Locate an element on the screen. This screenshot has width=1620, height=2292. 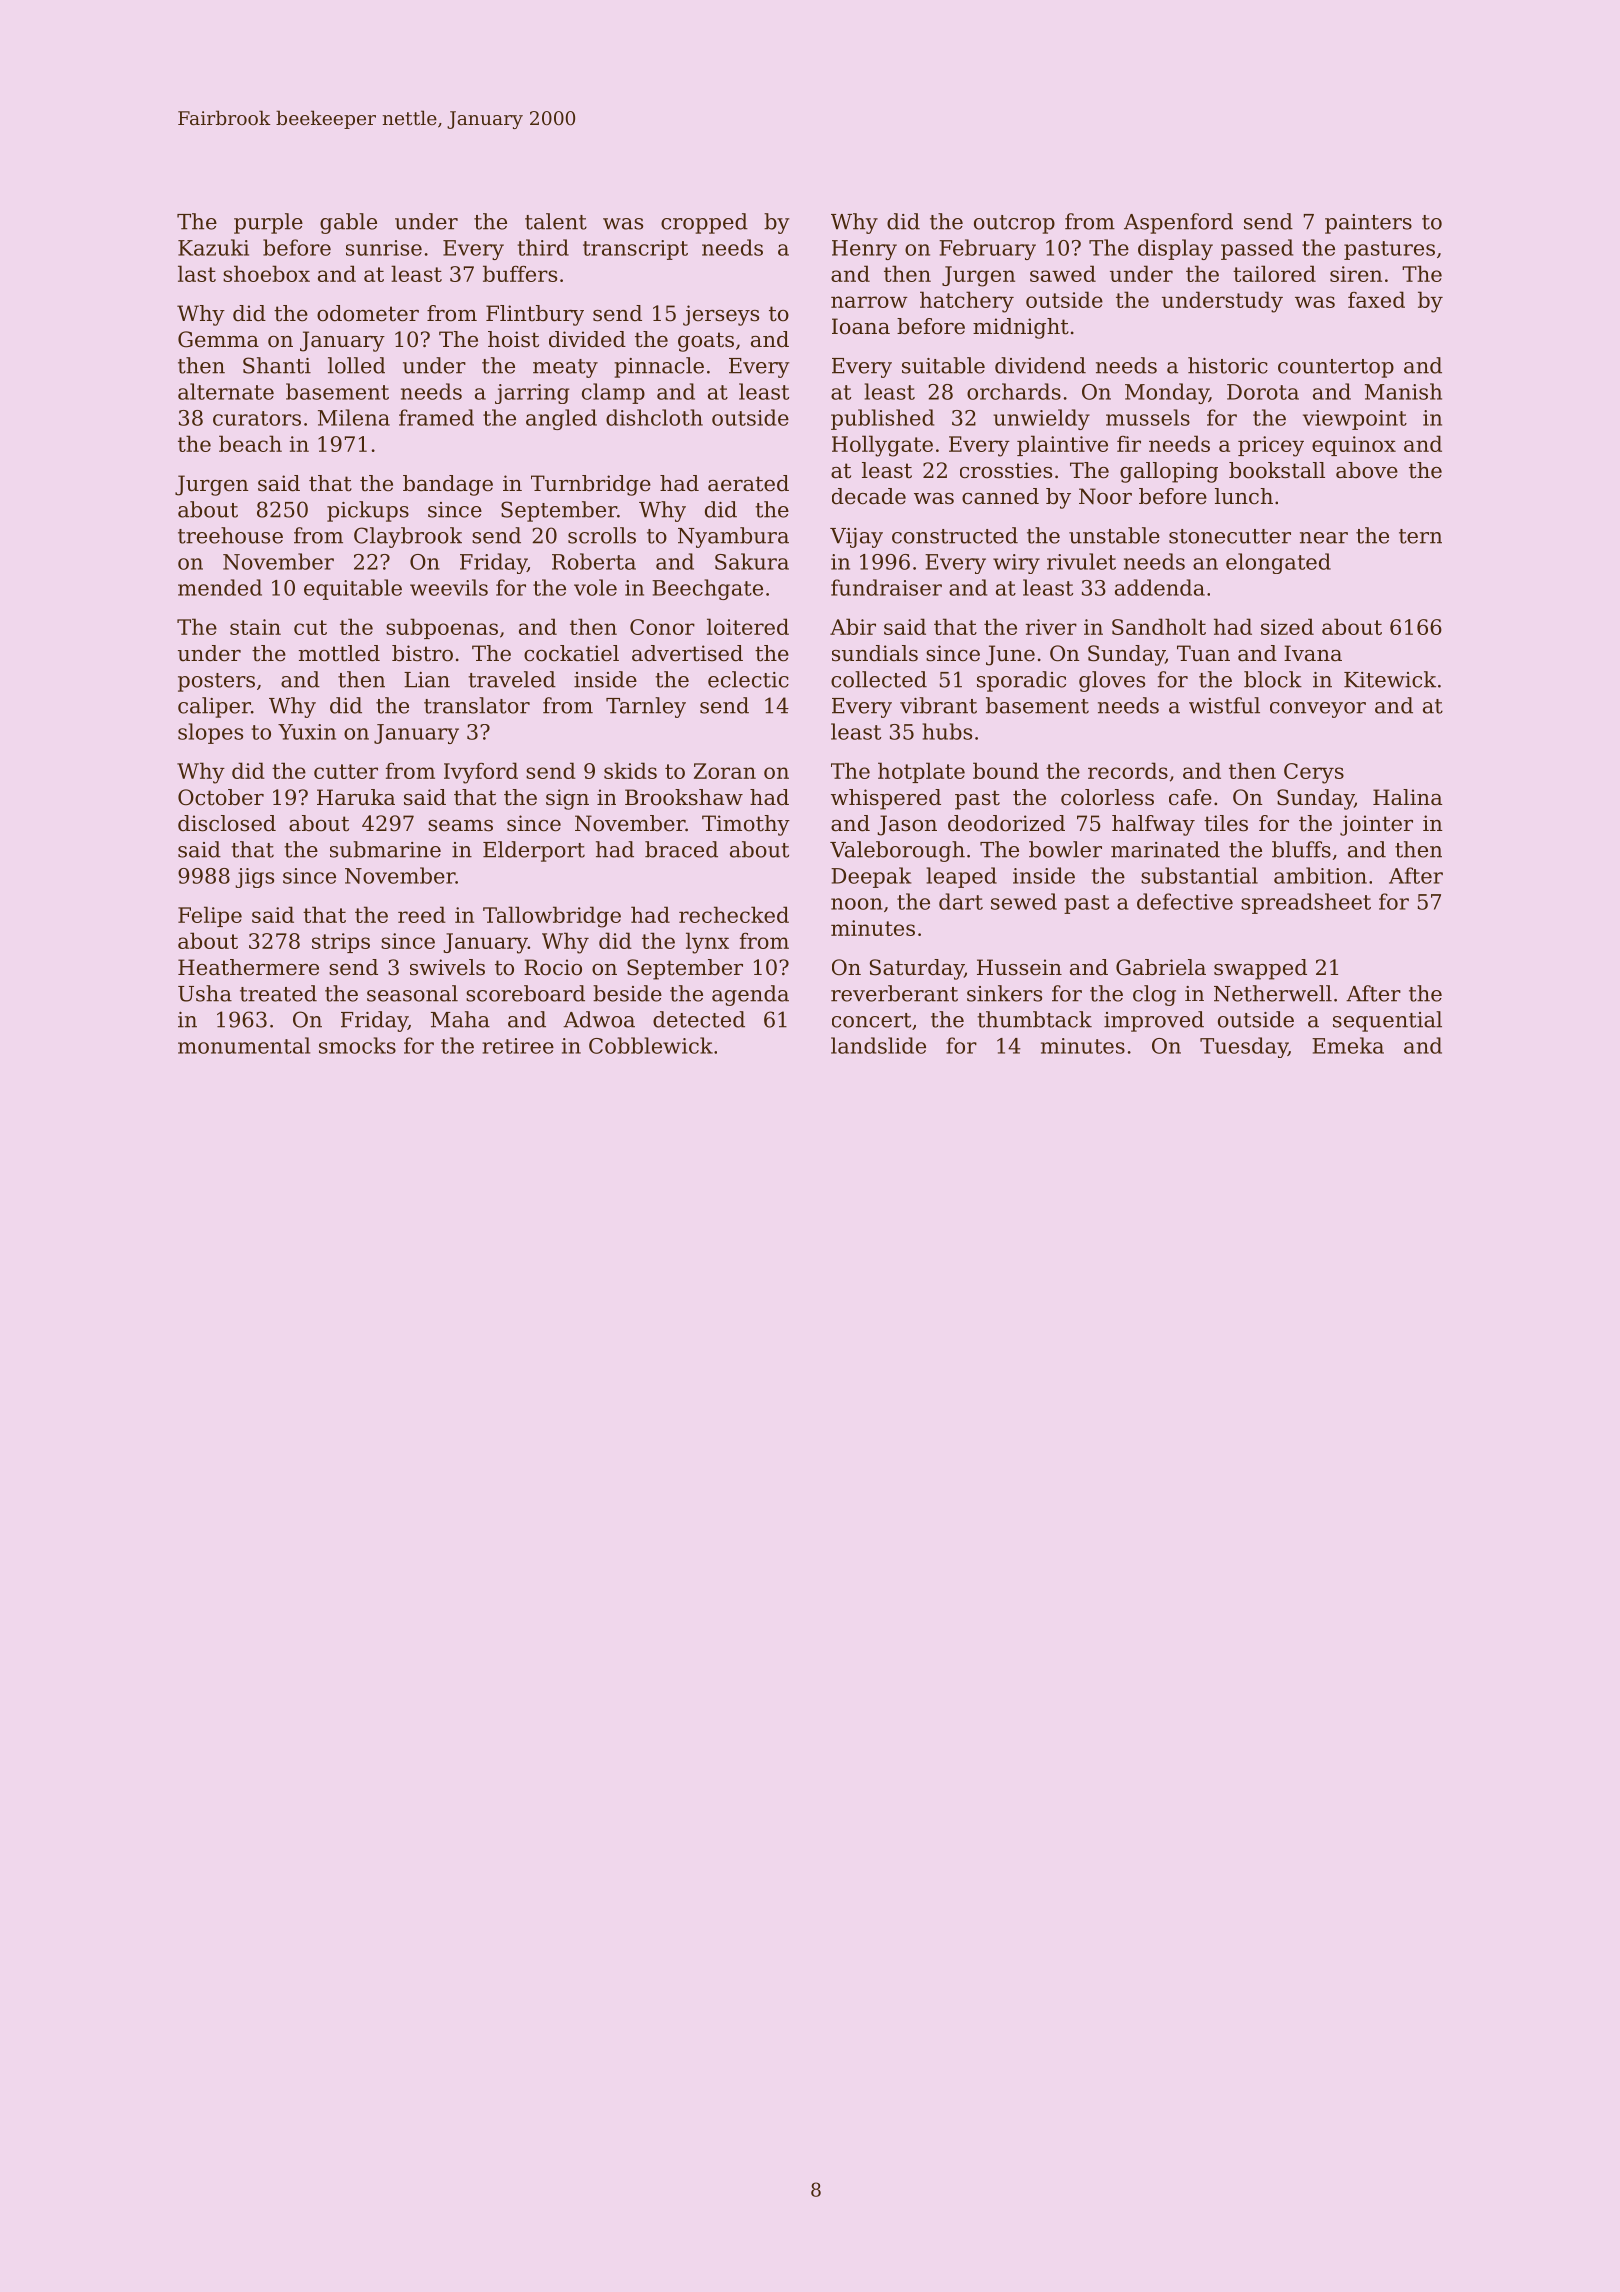
reed is located at coordinates (422, 914).
